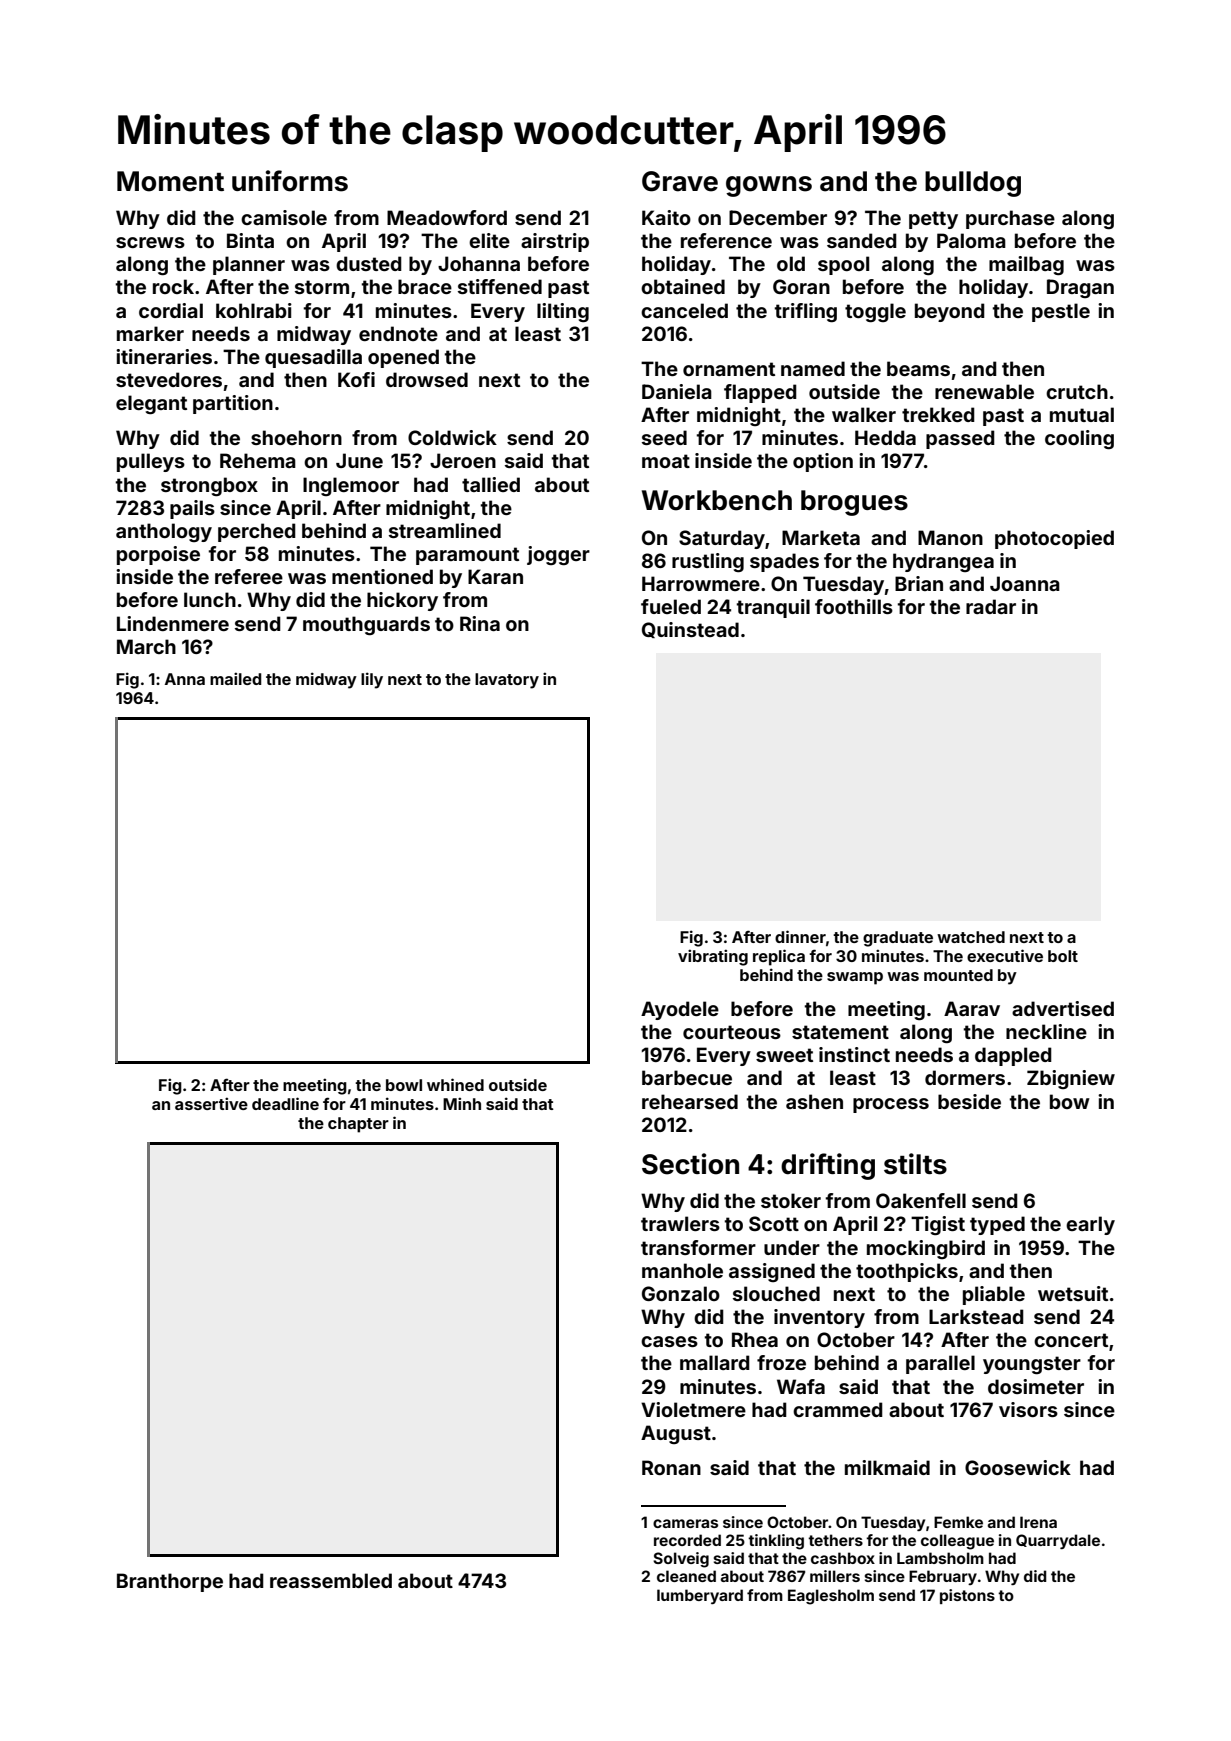 This screenshot has height=1741, width=1231. What do you see at coordinates (690, 1101) in the screenshot?
I see `rehearsed` at bounding box center [690, 1101].
